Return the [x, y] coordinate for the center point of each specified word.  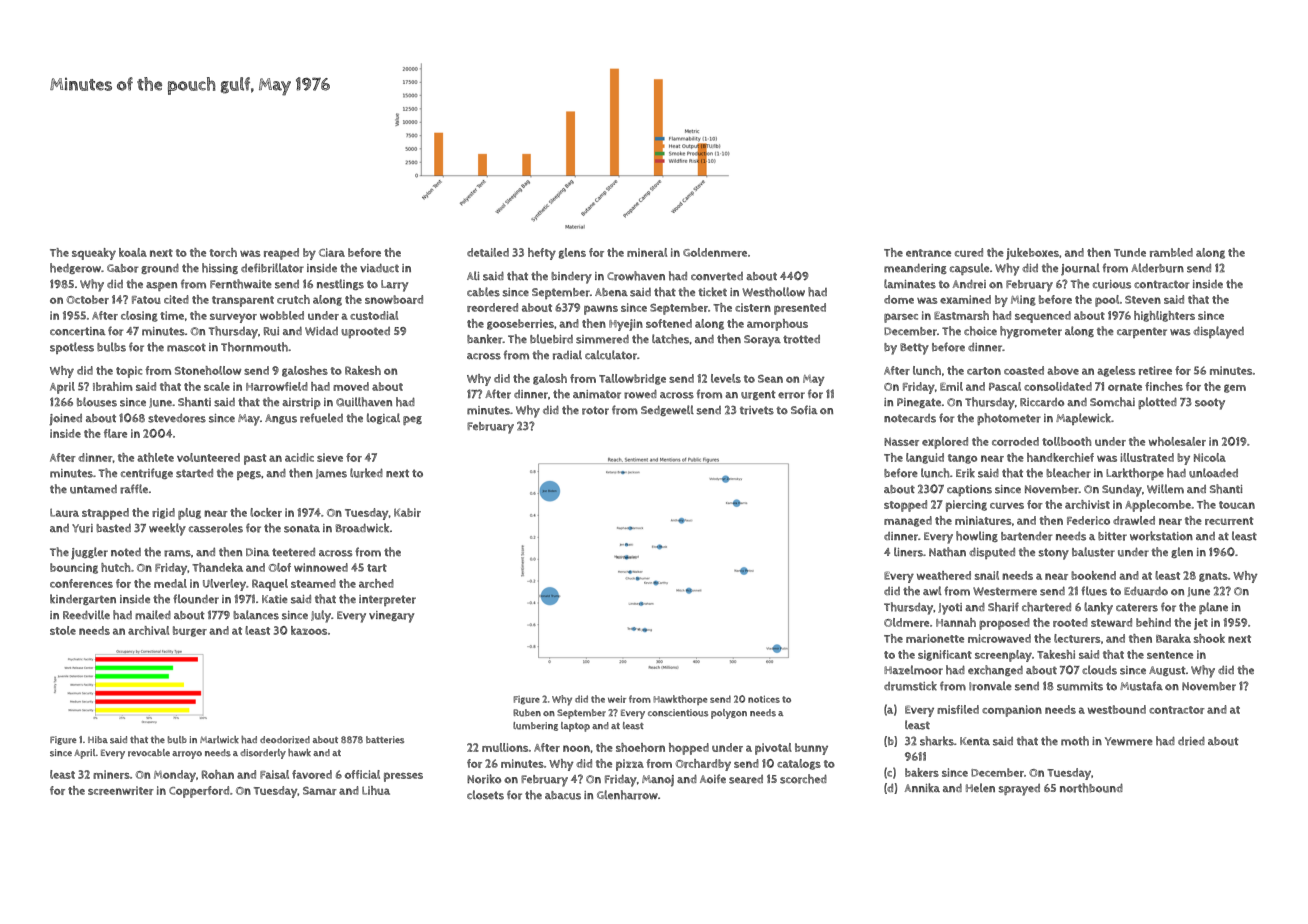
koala [133, 252]
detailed [488, 252]
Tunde [1130, 252]
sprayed [1019, 790]
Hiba [98, 739]
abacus [563, 795]
